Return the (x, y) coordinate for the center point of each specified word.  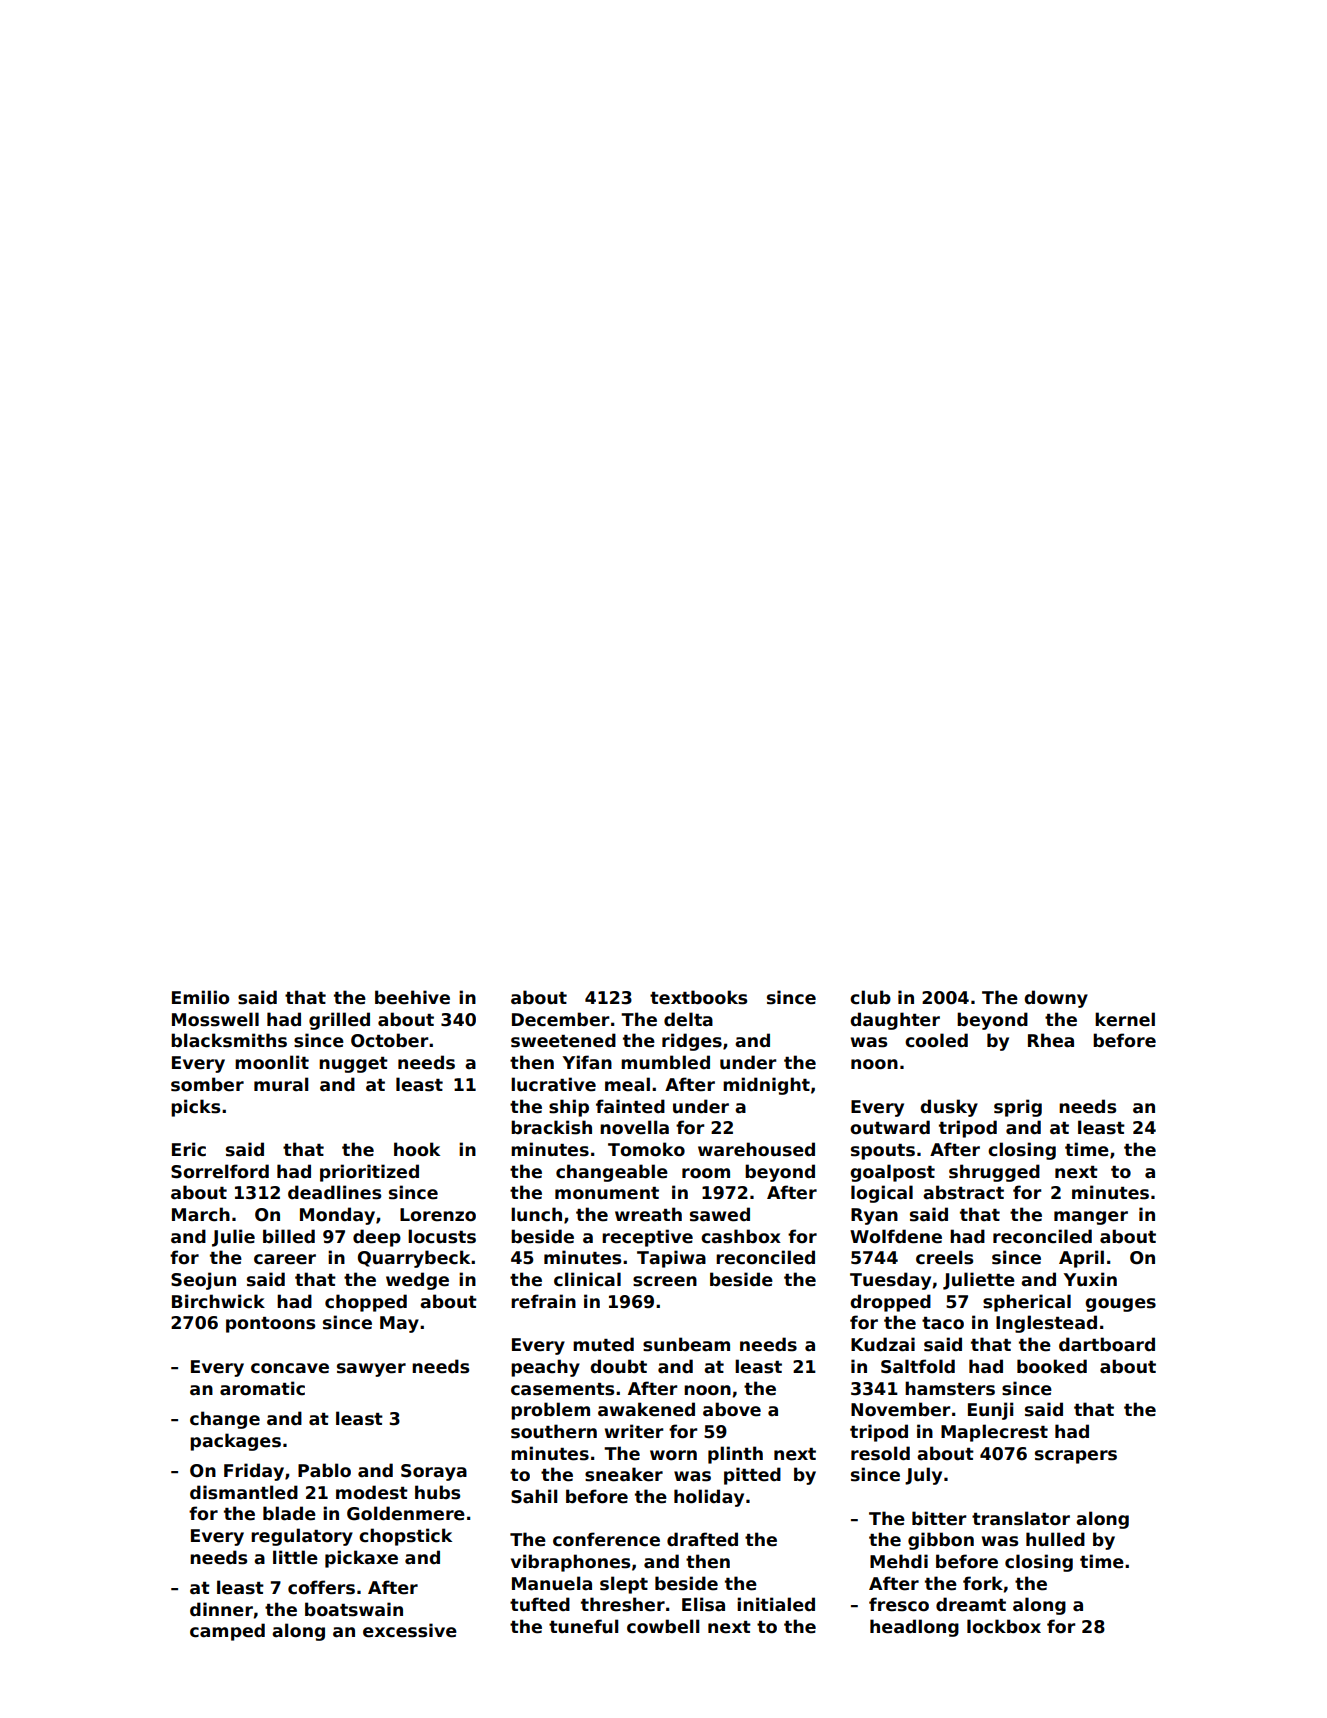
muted (603, 1344)
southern (554, 1431)
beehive (412, 997)
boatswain (354, 1609)
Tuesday (890, 1281)
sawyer (371, 1370)
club (870, 997)
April (1081, 1259)
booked (1052, 1366)
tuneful (583, 1626)
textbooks (698, 997)
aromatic (262, 1388)
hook (417, 1149)
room (706, 1173)
